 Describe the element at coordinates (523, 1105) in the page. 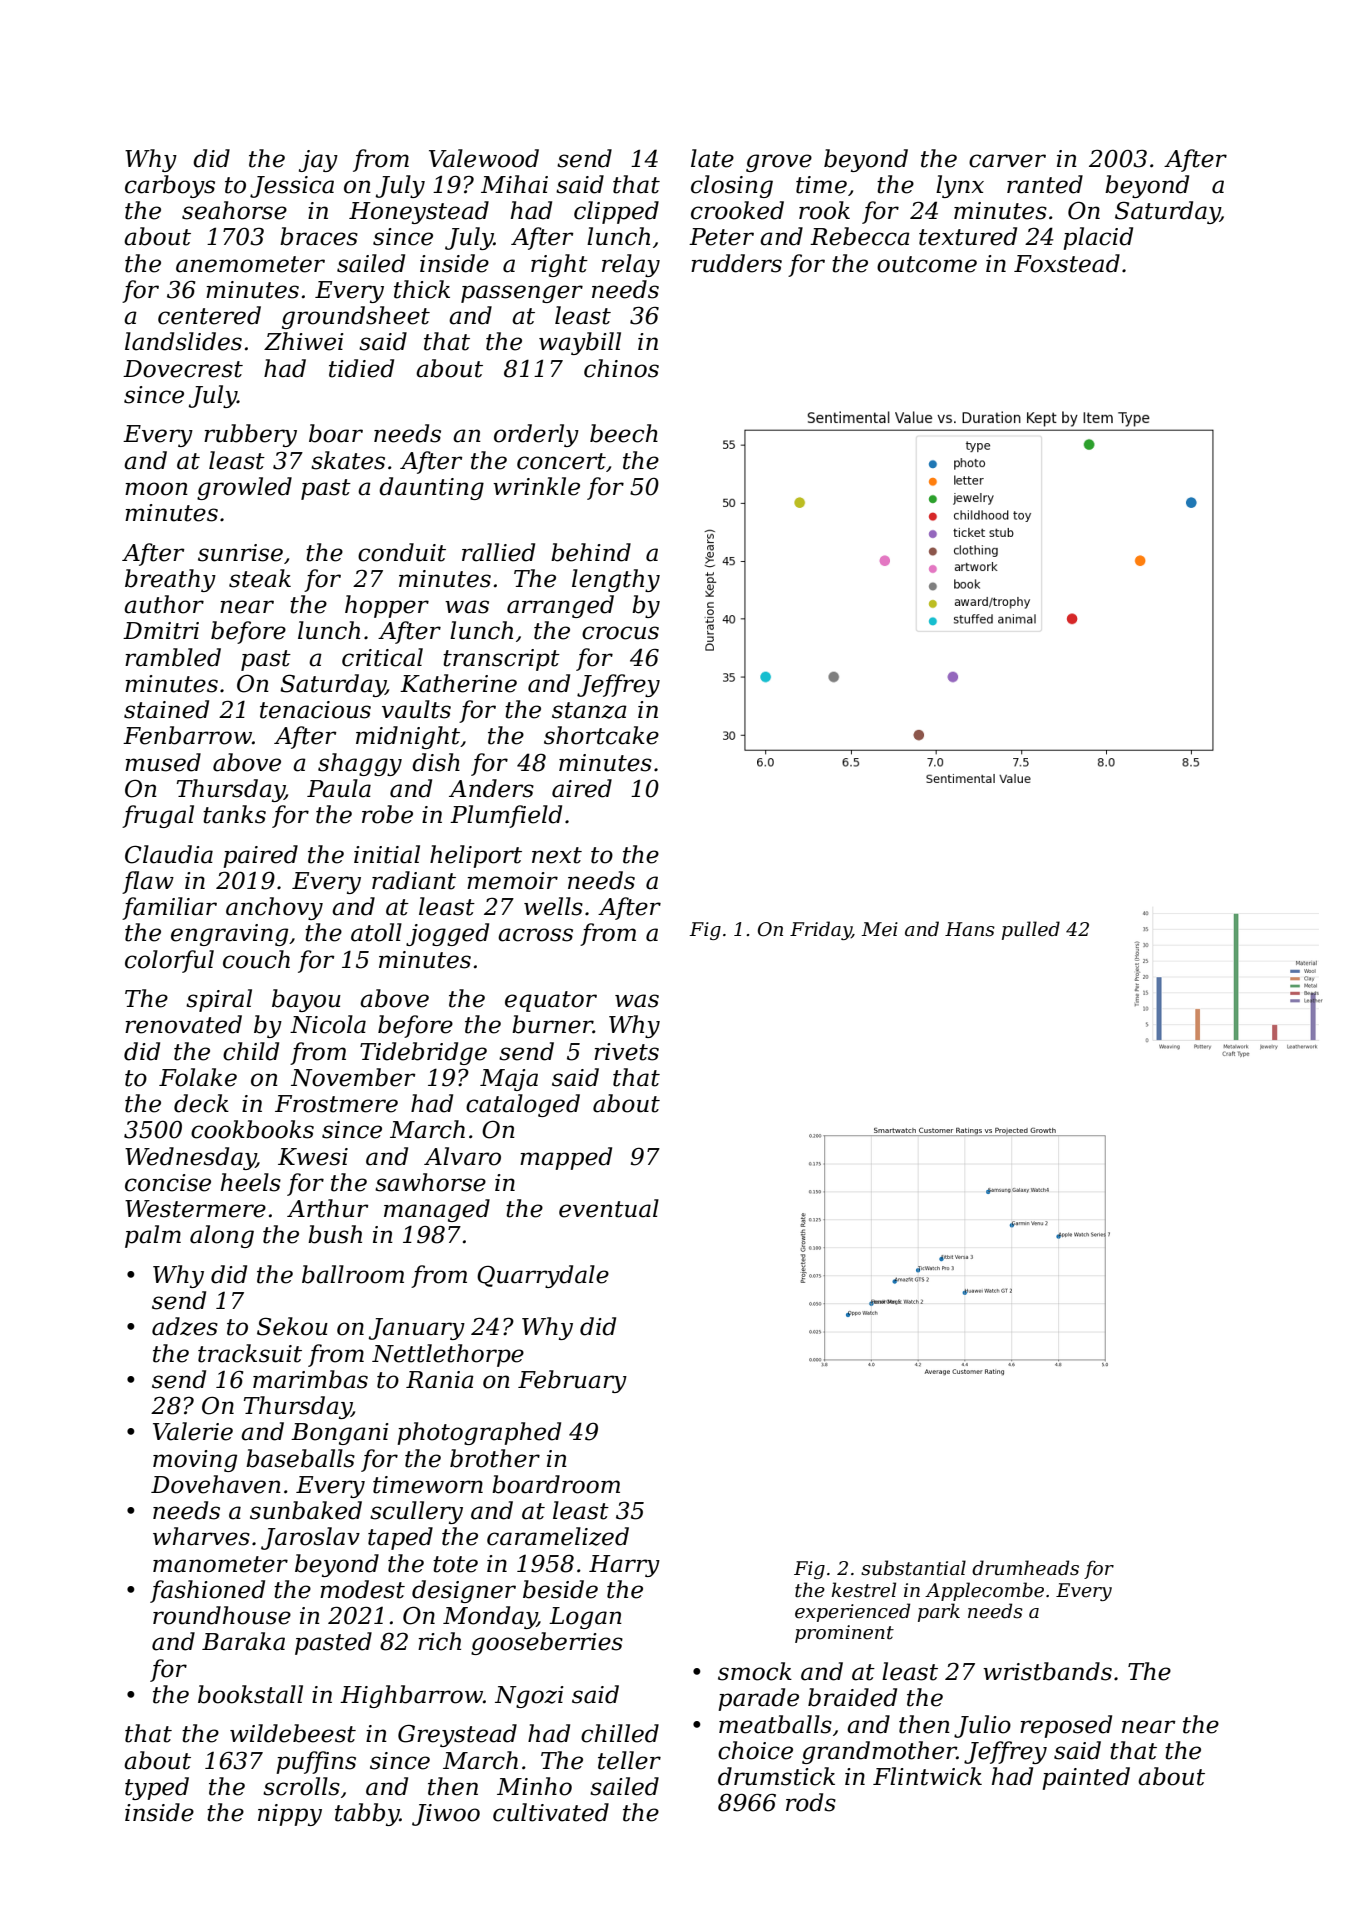

I see `cataloged` at that location.
